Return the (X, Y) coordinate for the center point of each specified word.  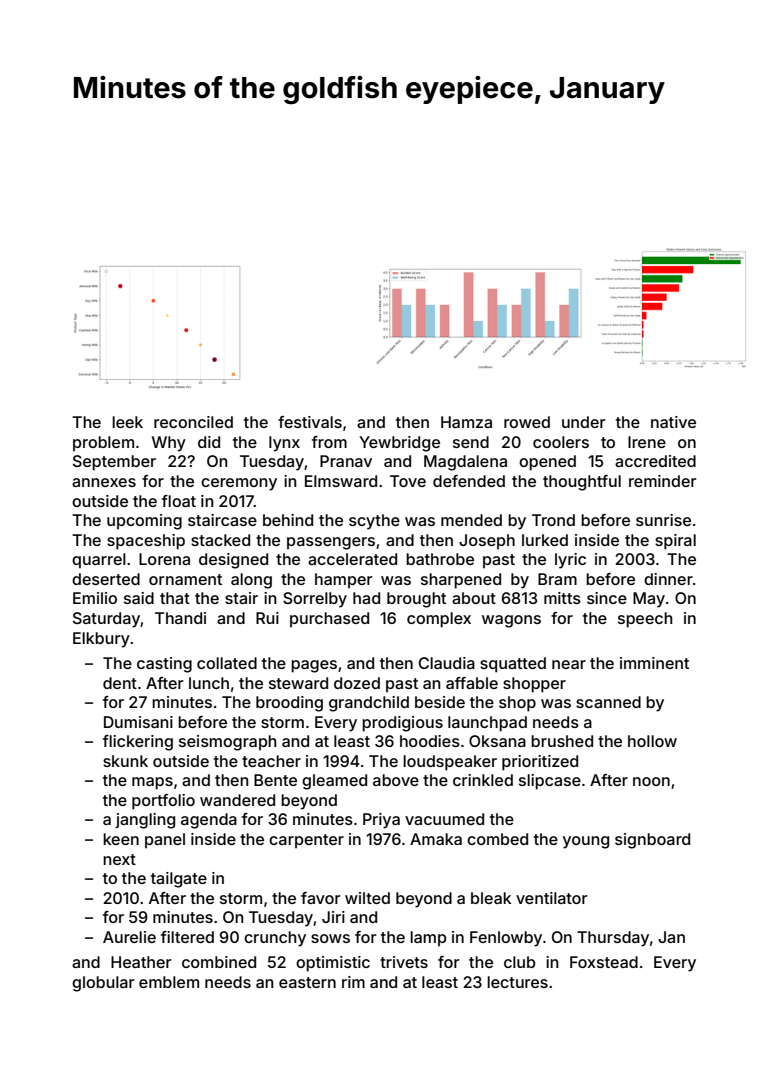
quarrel (99, 561)
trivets (404, 962)
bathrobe (440, 559)
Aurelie (129, 937)
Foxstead (604, 962)
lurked (545, 540)
